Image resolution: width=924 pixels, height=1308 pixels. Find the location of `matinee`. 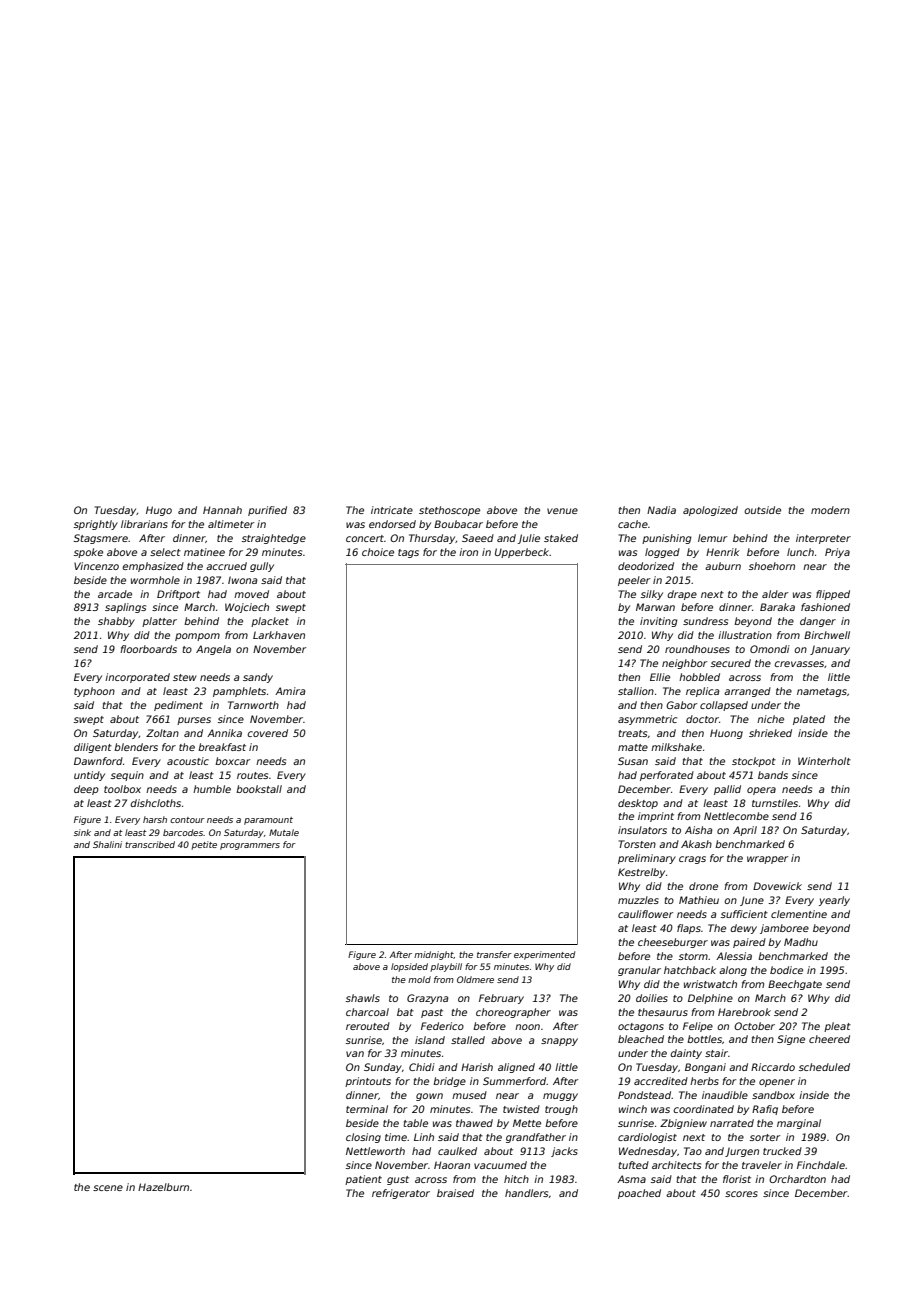

matinee is located at coordinates (204, 552).
